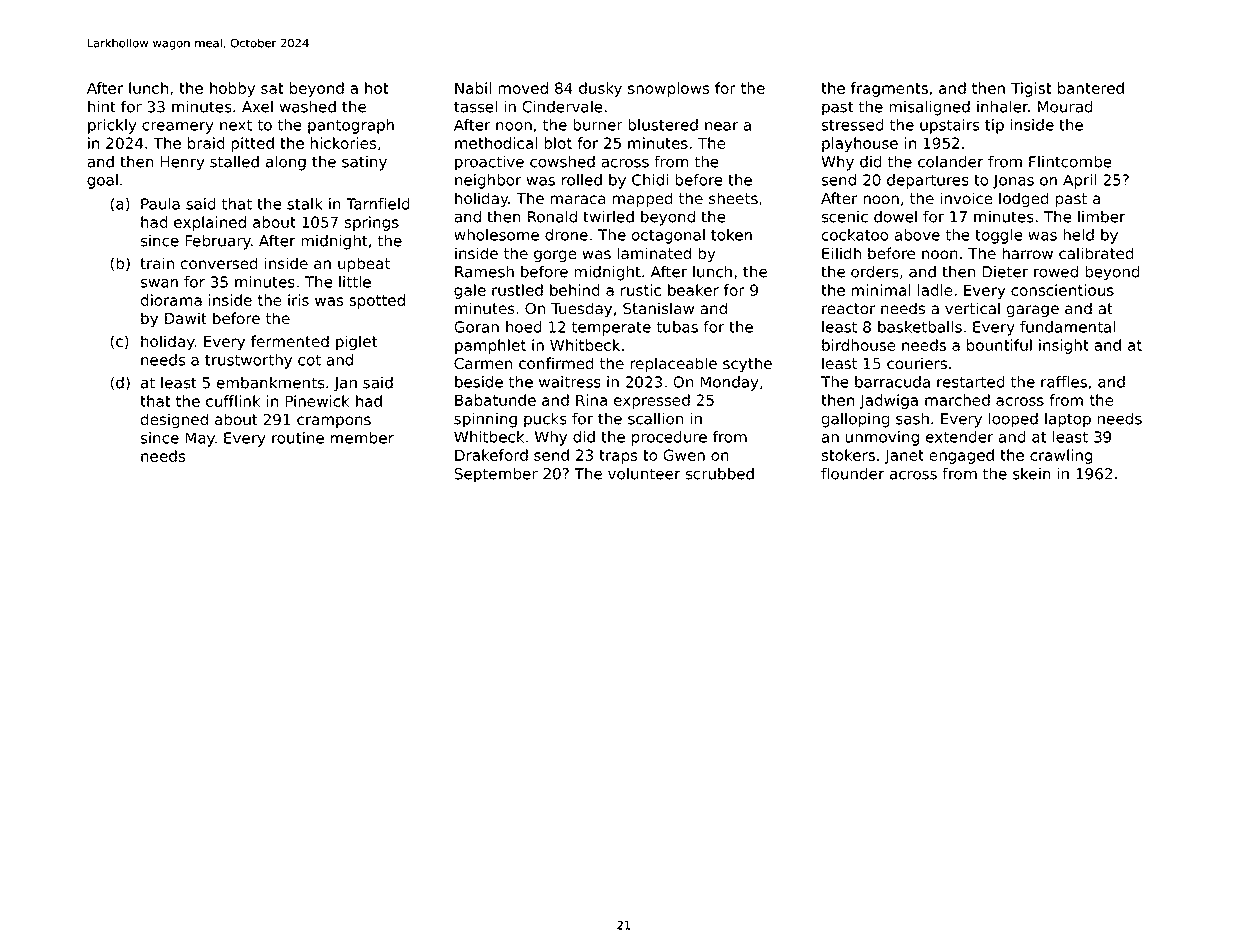 This screenshot has height=952, width=1233. Describe the element at coordinates (668, 89) in the screenshot. I see `snowplows` at that location.
